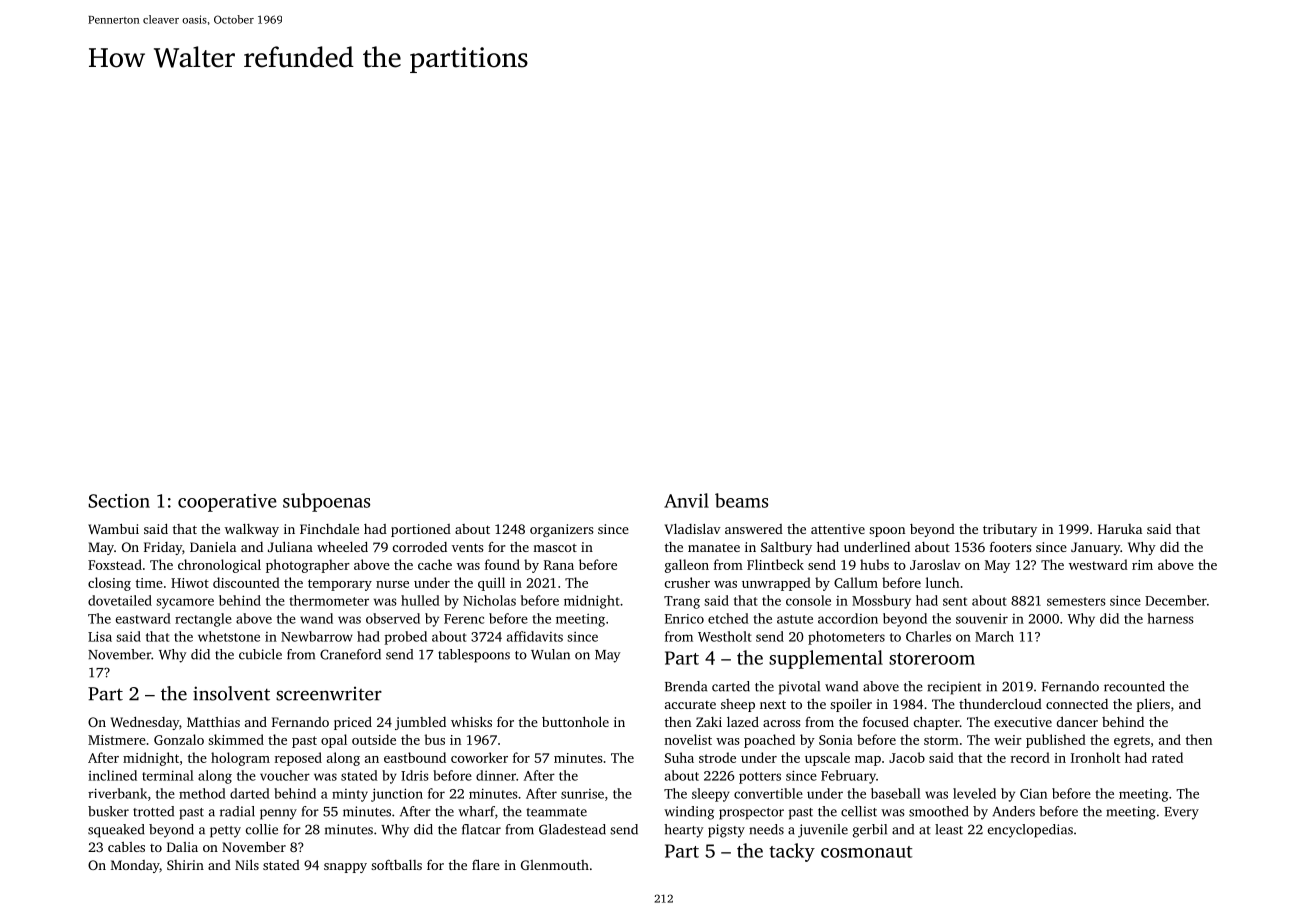  Describe the element at coordinates (260, 654) in the image. I see `cubicle` at that location.
